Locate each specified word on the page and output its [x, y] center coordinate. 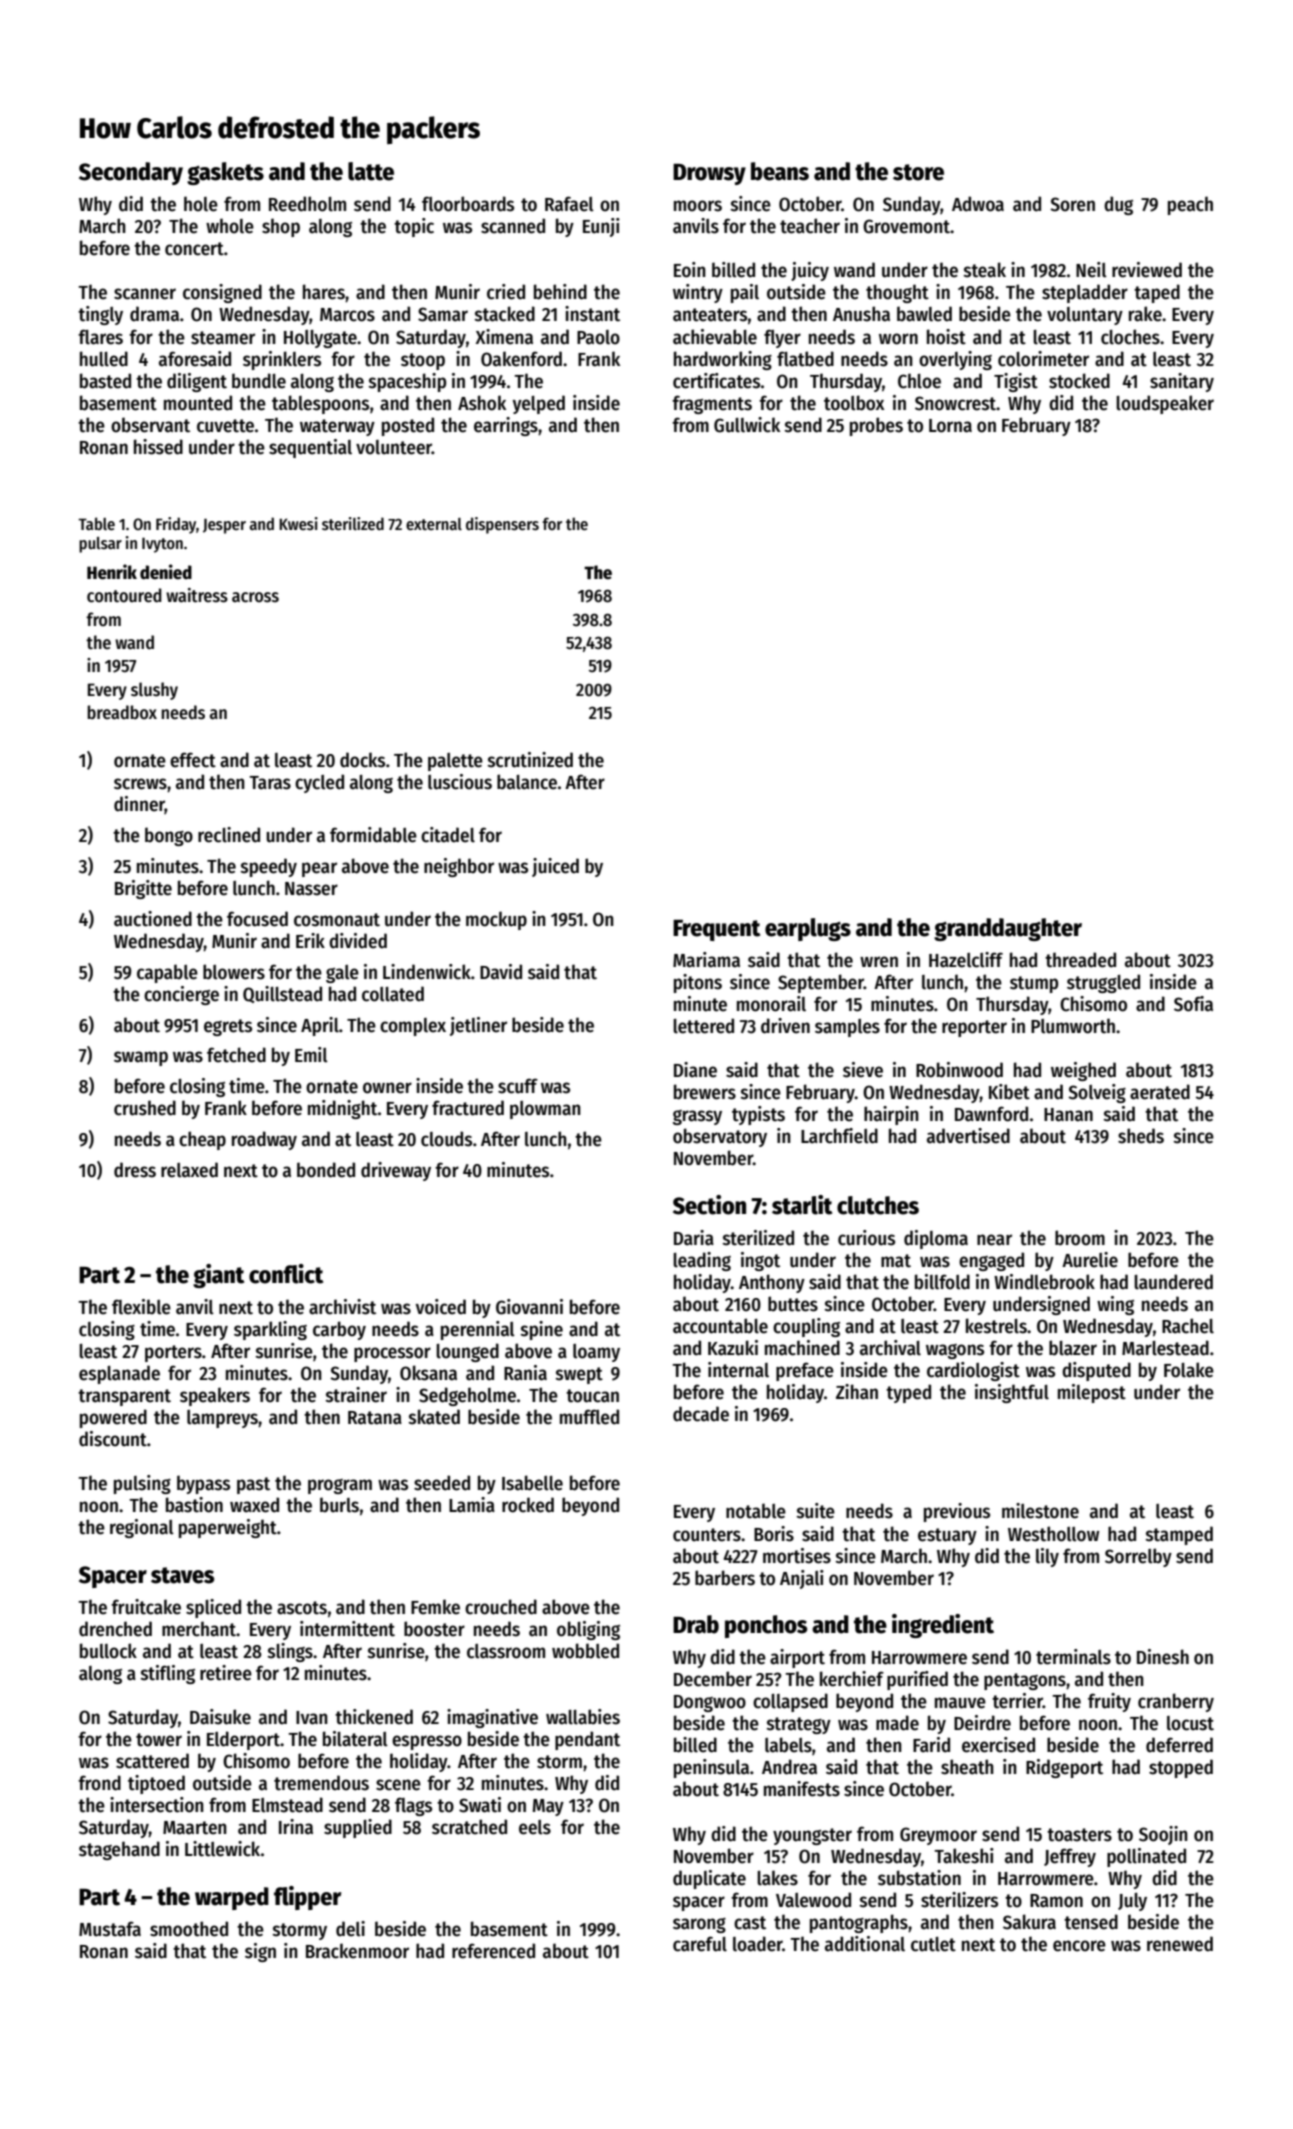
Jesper [224, 526]
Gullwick [747, 425]
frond [99, 1783]
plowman [545, 1110]
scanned [513, 226]
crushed [145, 1108]
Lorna [950, 426]
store [918, 172]
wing [1115, 1305]
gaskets [225, 173]
